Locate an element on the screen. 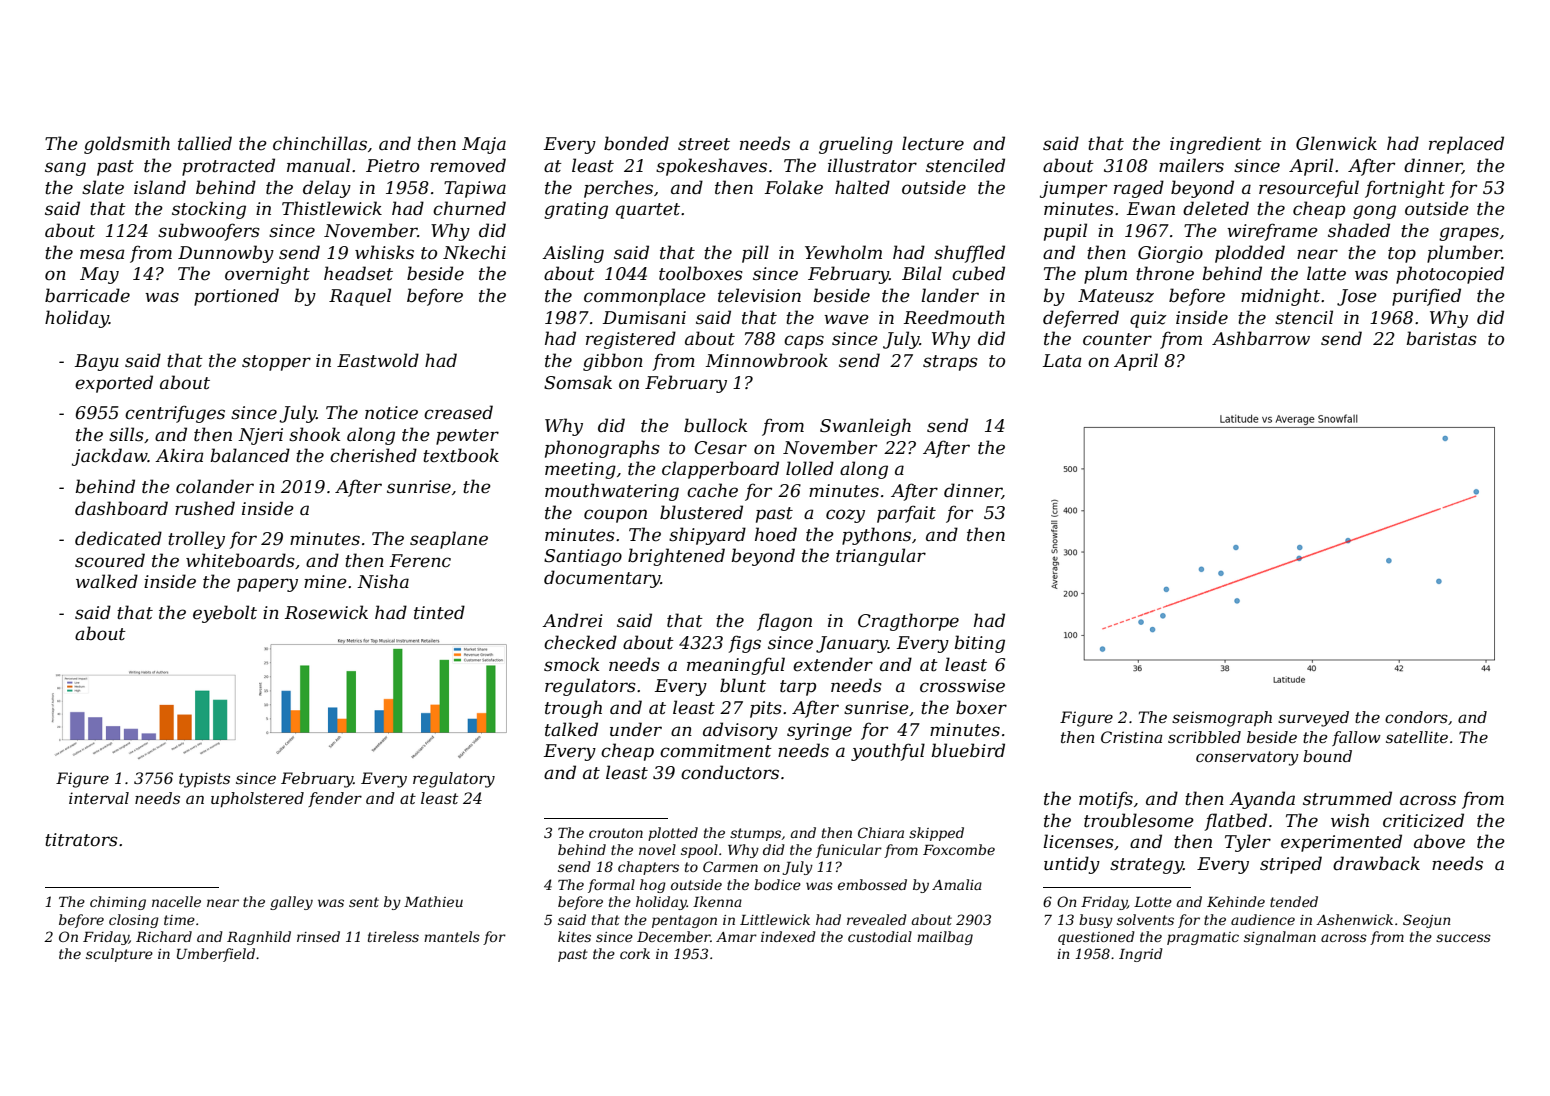 This screenshot has width=1550, height=1096. grueling is located at coordinates (856, 145).
